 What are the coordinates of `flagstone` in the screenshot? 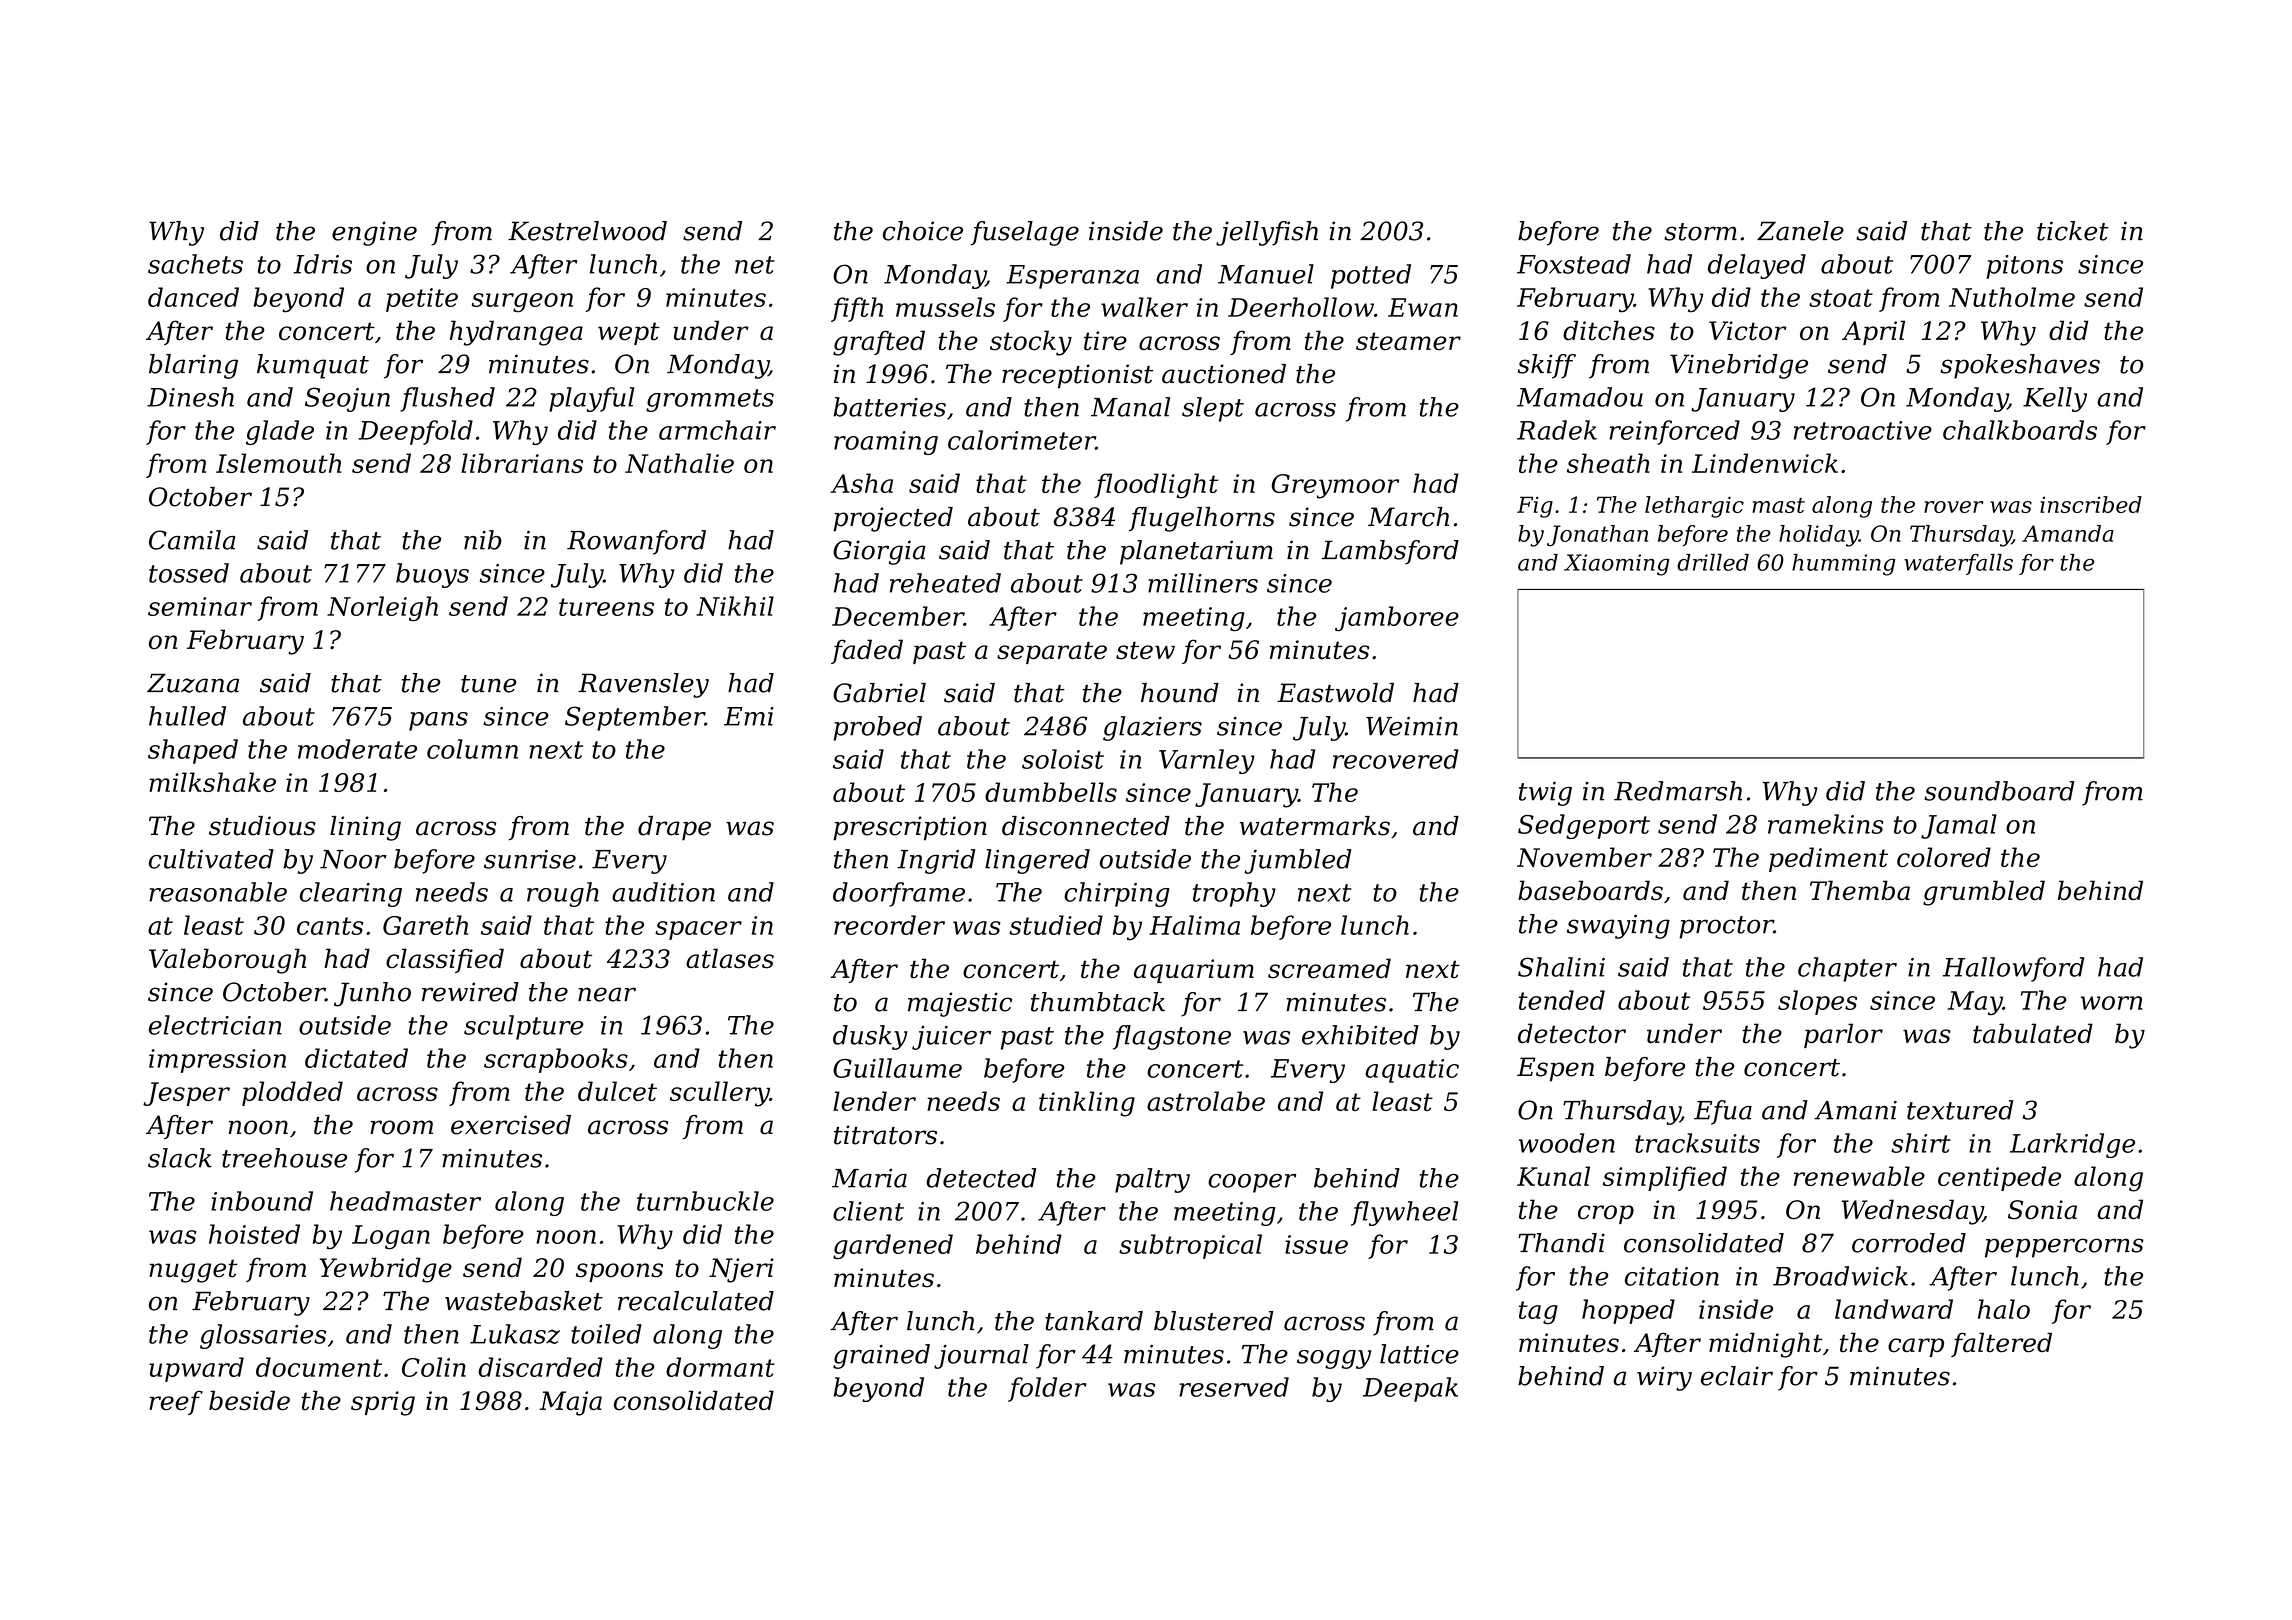 It's located at (1172, 1037).
